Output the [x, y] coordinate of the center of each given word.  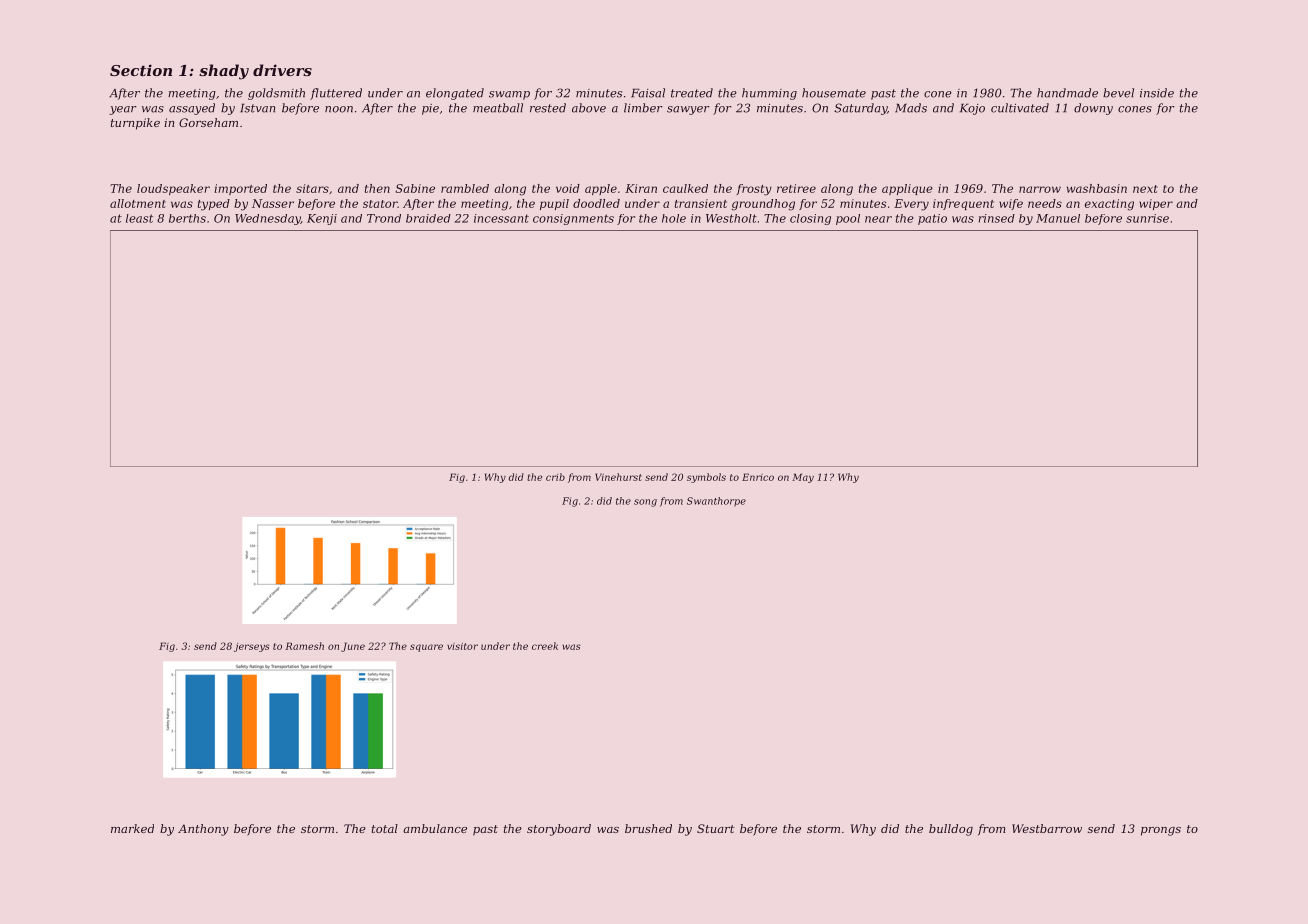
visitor [462, 646]
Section [141, 70]
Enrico [758, 477]
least [139, 218]
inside [1157, 93]
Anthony [203, 830]
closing [810, 219]
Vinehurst [618, 477]
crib [555, 477]
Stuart [715, 828]
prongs [1161, 831]
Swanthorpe [716, 502]
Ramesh [304, 646]
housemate [834, 93]
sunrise [1147, 218]
